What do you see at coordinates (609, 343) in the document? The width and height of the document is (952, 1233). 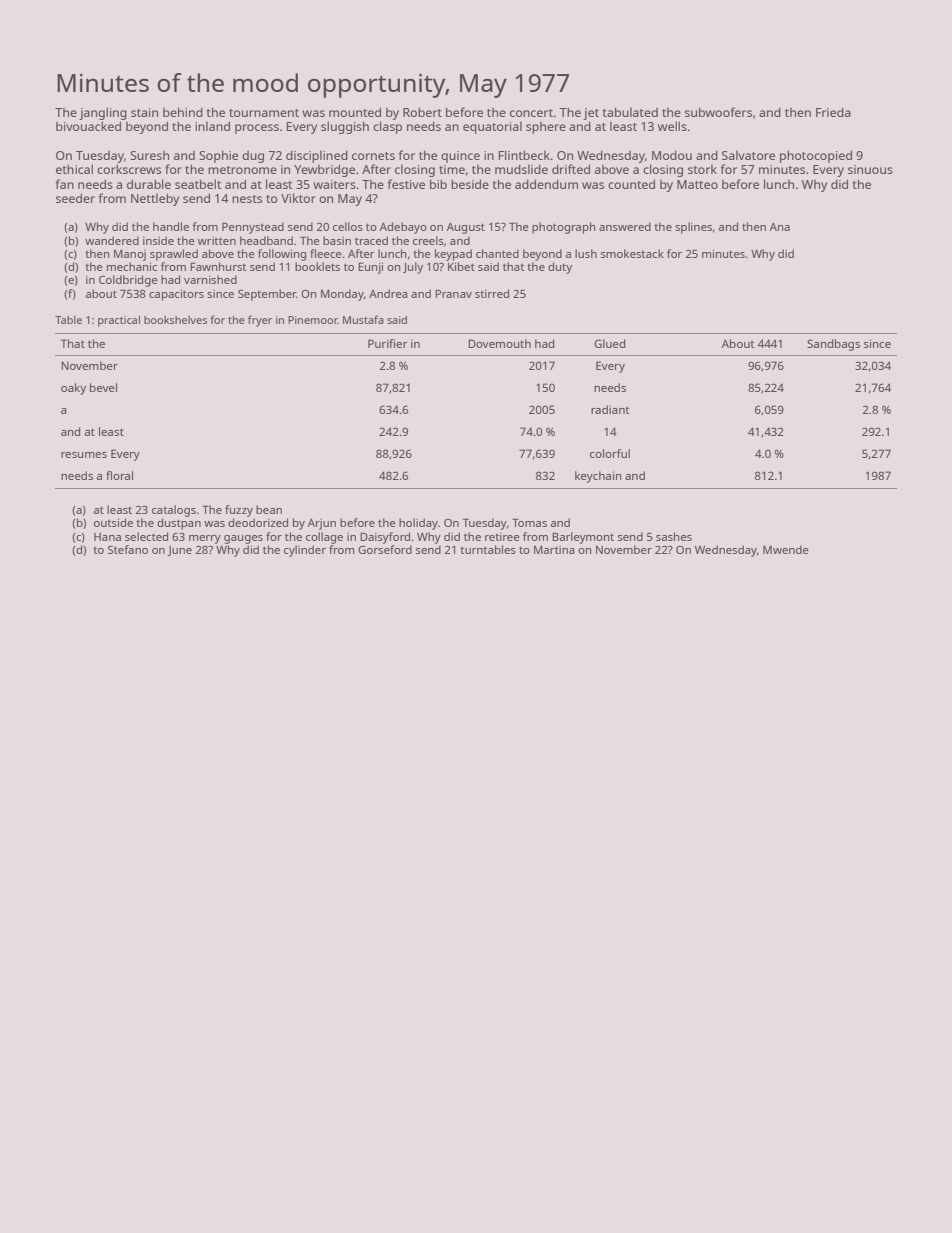 I see `Glued` at bounding box center [609, 343].
